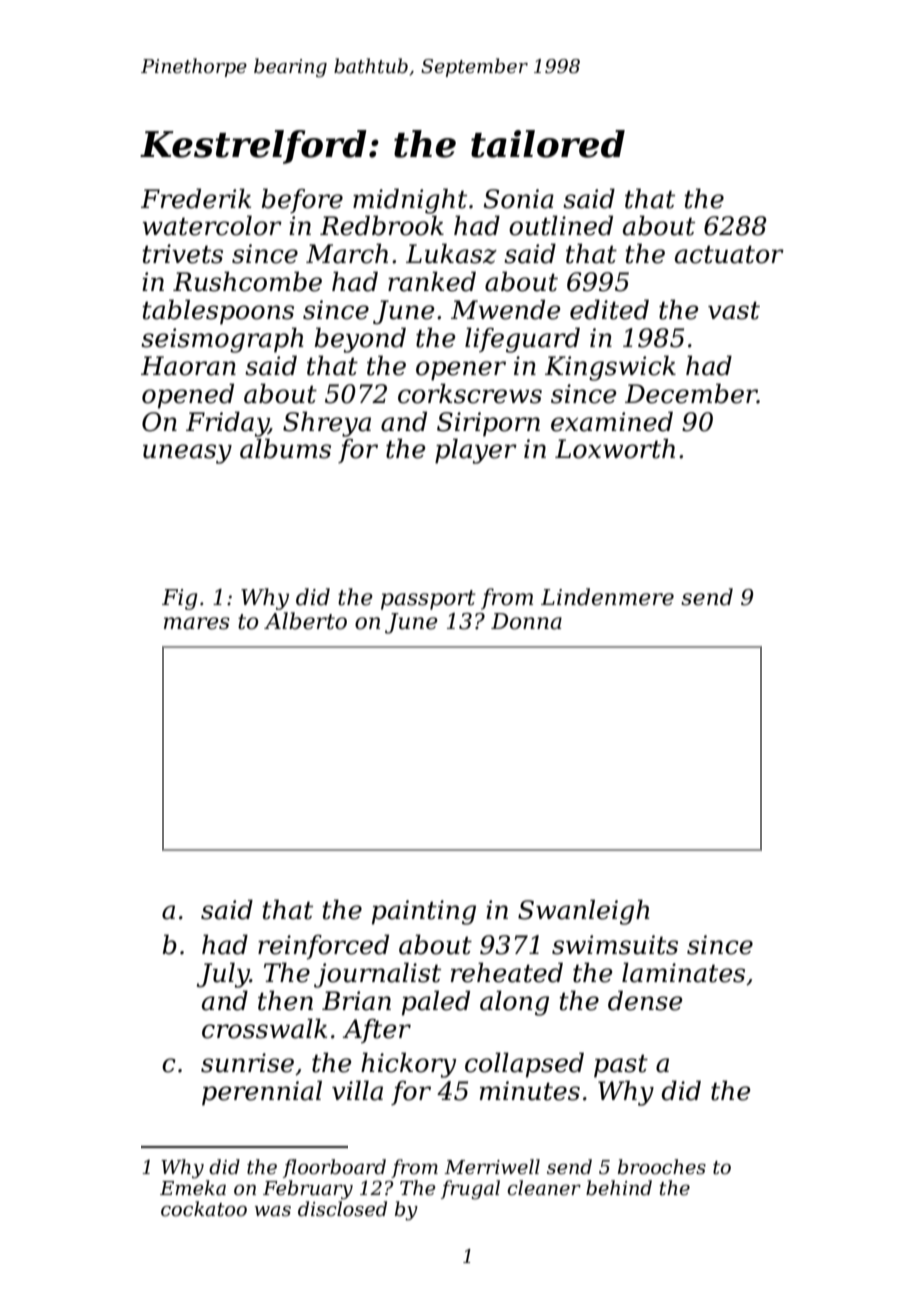  What do you see at coordinates (342, 1209) in the page?
I see `disclosed` at bounding box center [342, 1209].
